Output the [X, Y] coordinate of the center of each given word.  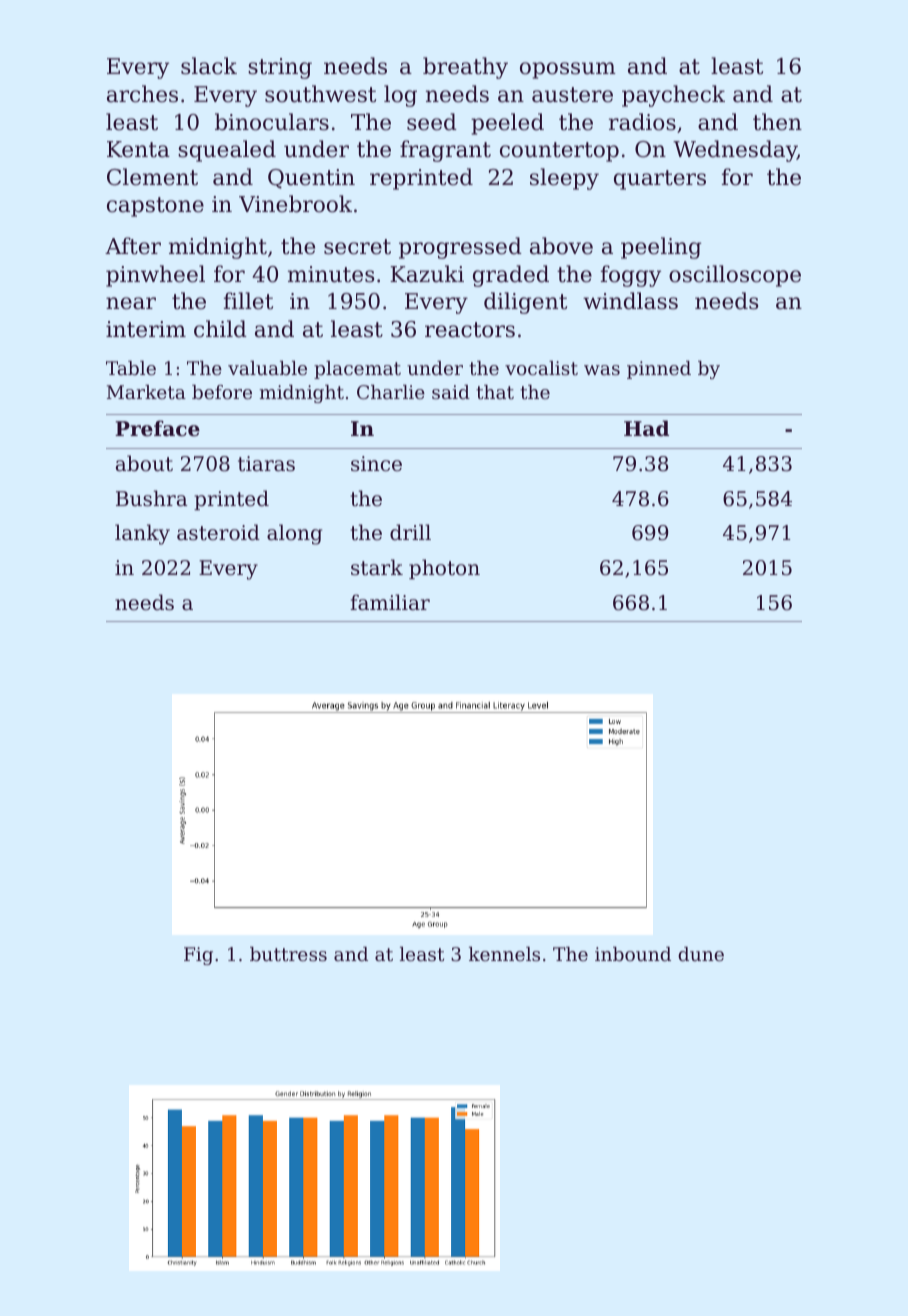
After [133, 246]
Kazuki [427, 274]
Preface [157, 428]
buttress [288, 954]
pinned [659, 370]
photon [444, 569]
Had [646, 428]
